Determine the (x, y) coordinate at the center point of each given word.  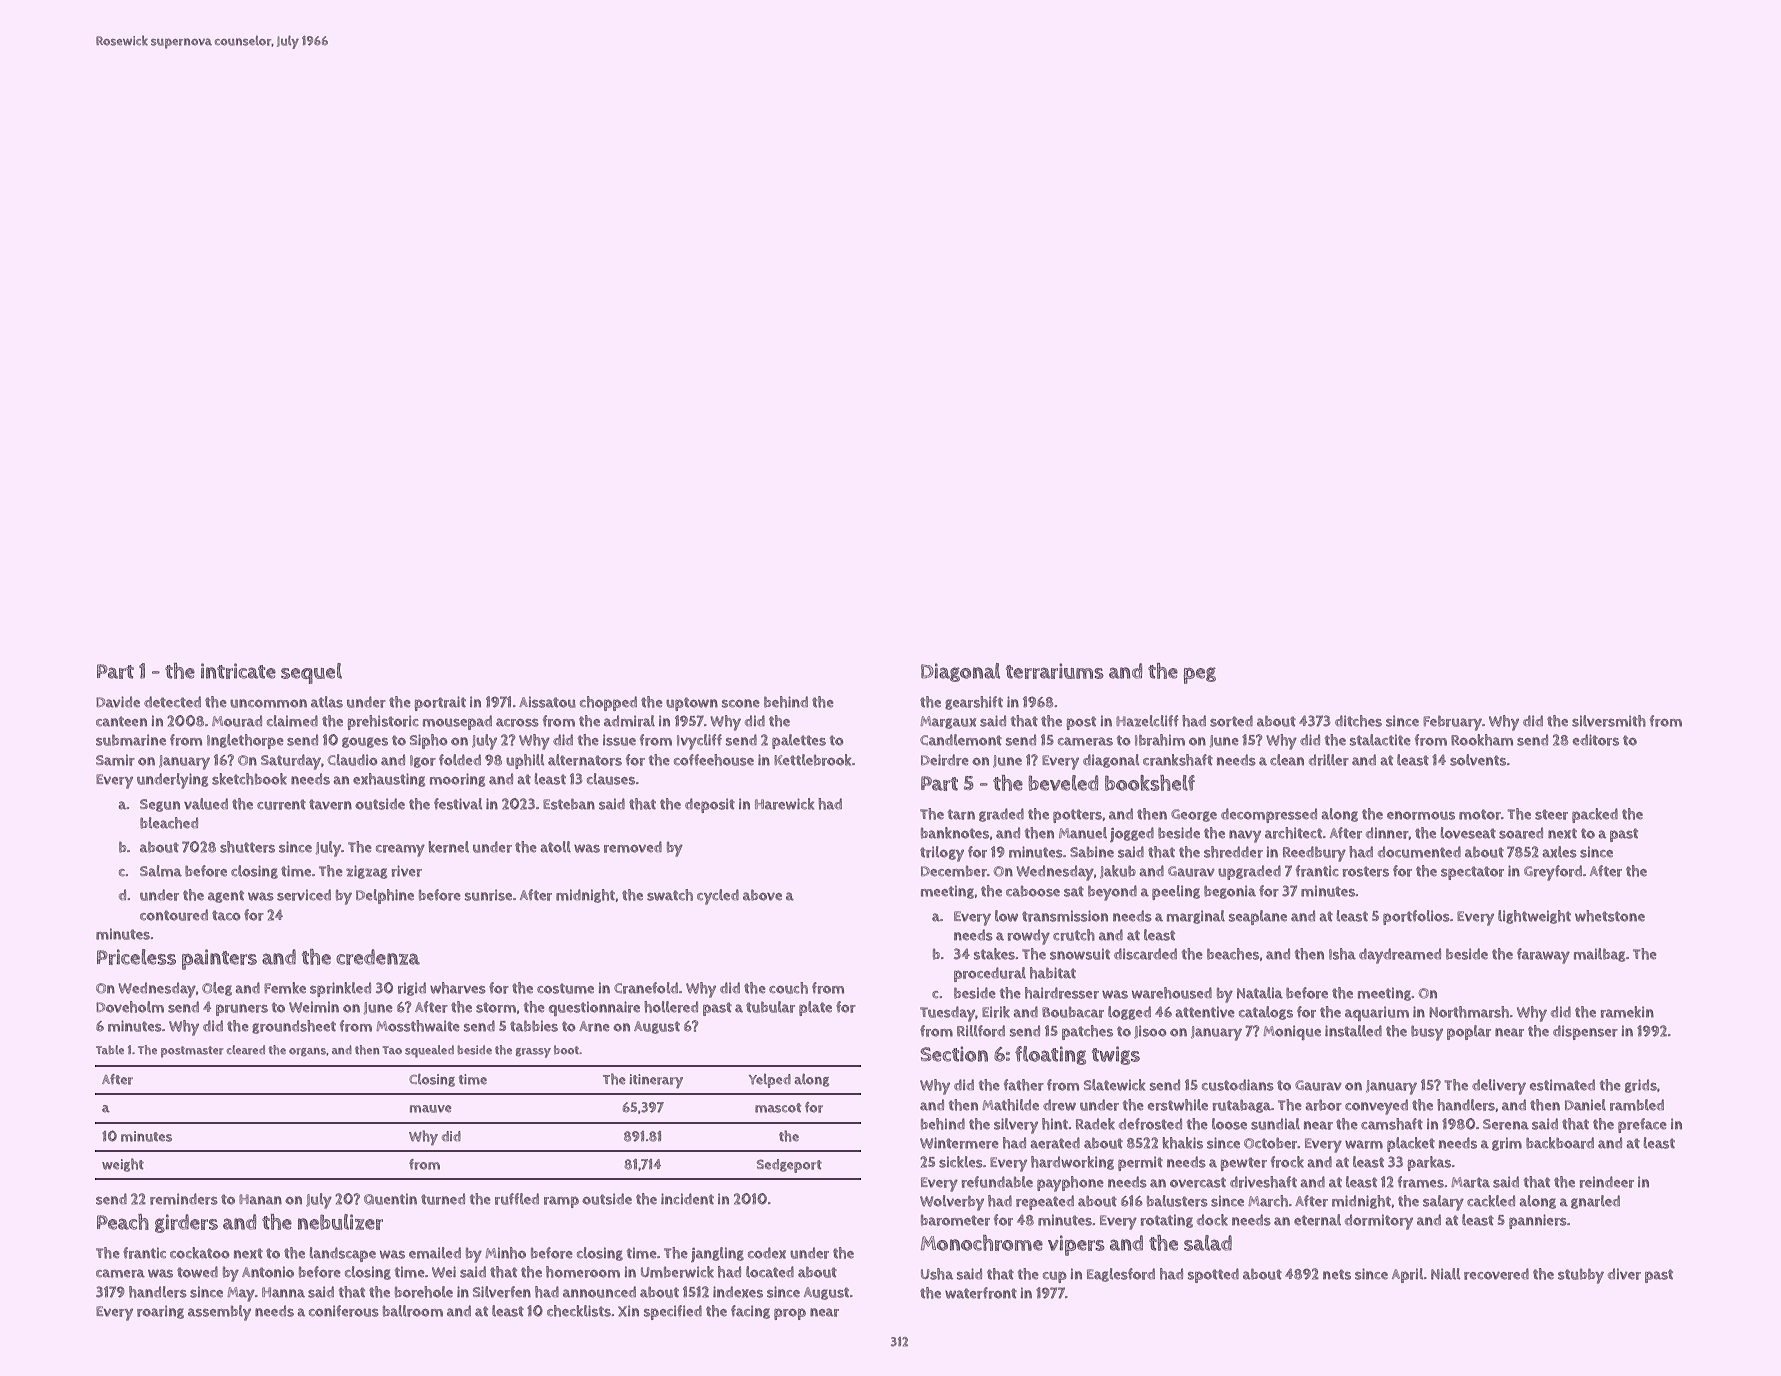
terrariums (1055, 671)
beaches (1233, 954)
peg (1199, 675)
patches (1087, 1032)
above (762, 895)
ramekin (1627, 1012)
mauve (431, 1109)
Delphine (385, 896)
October (1271, 1143)
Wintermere (959, 1143)
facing (750, 1312)
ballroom (413, 1311)
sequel (311, 673)
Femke (285, 988)
